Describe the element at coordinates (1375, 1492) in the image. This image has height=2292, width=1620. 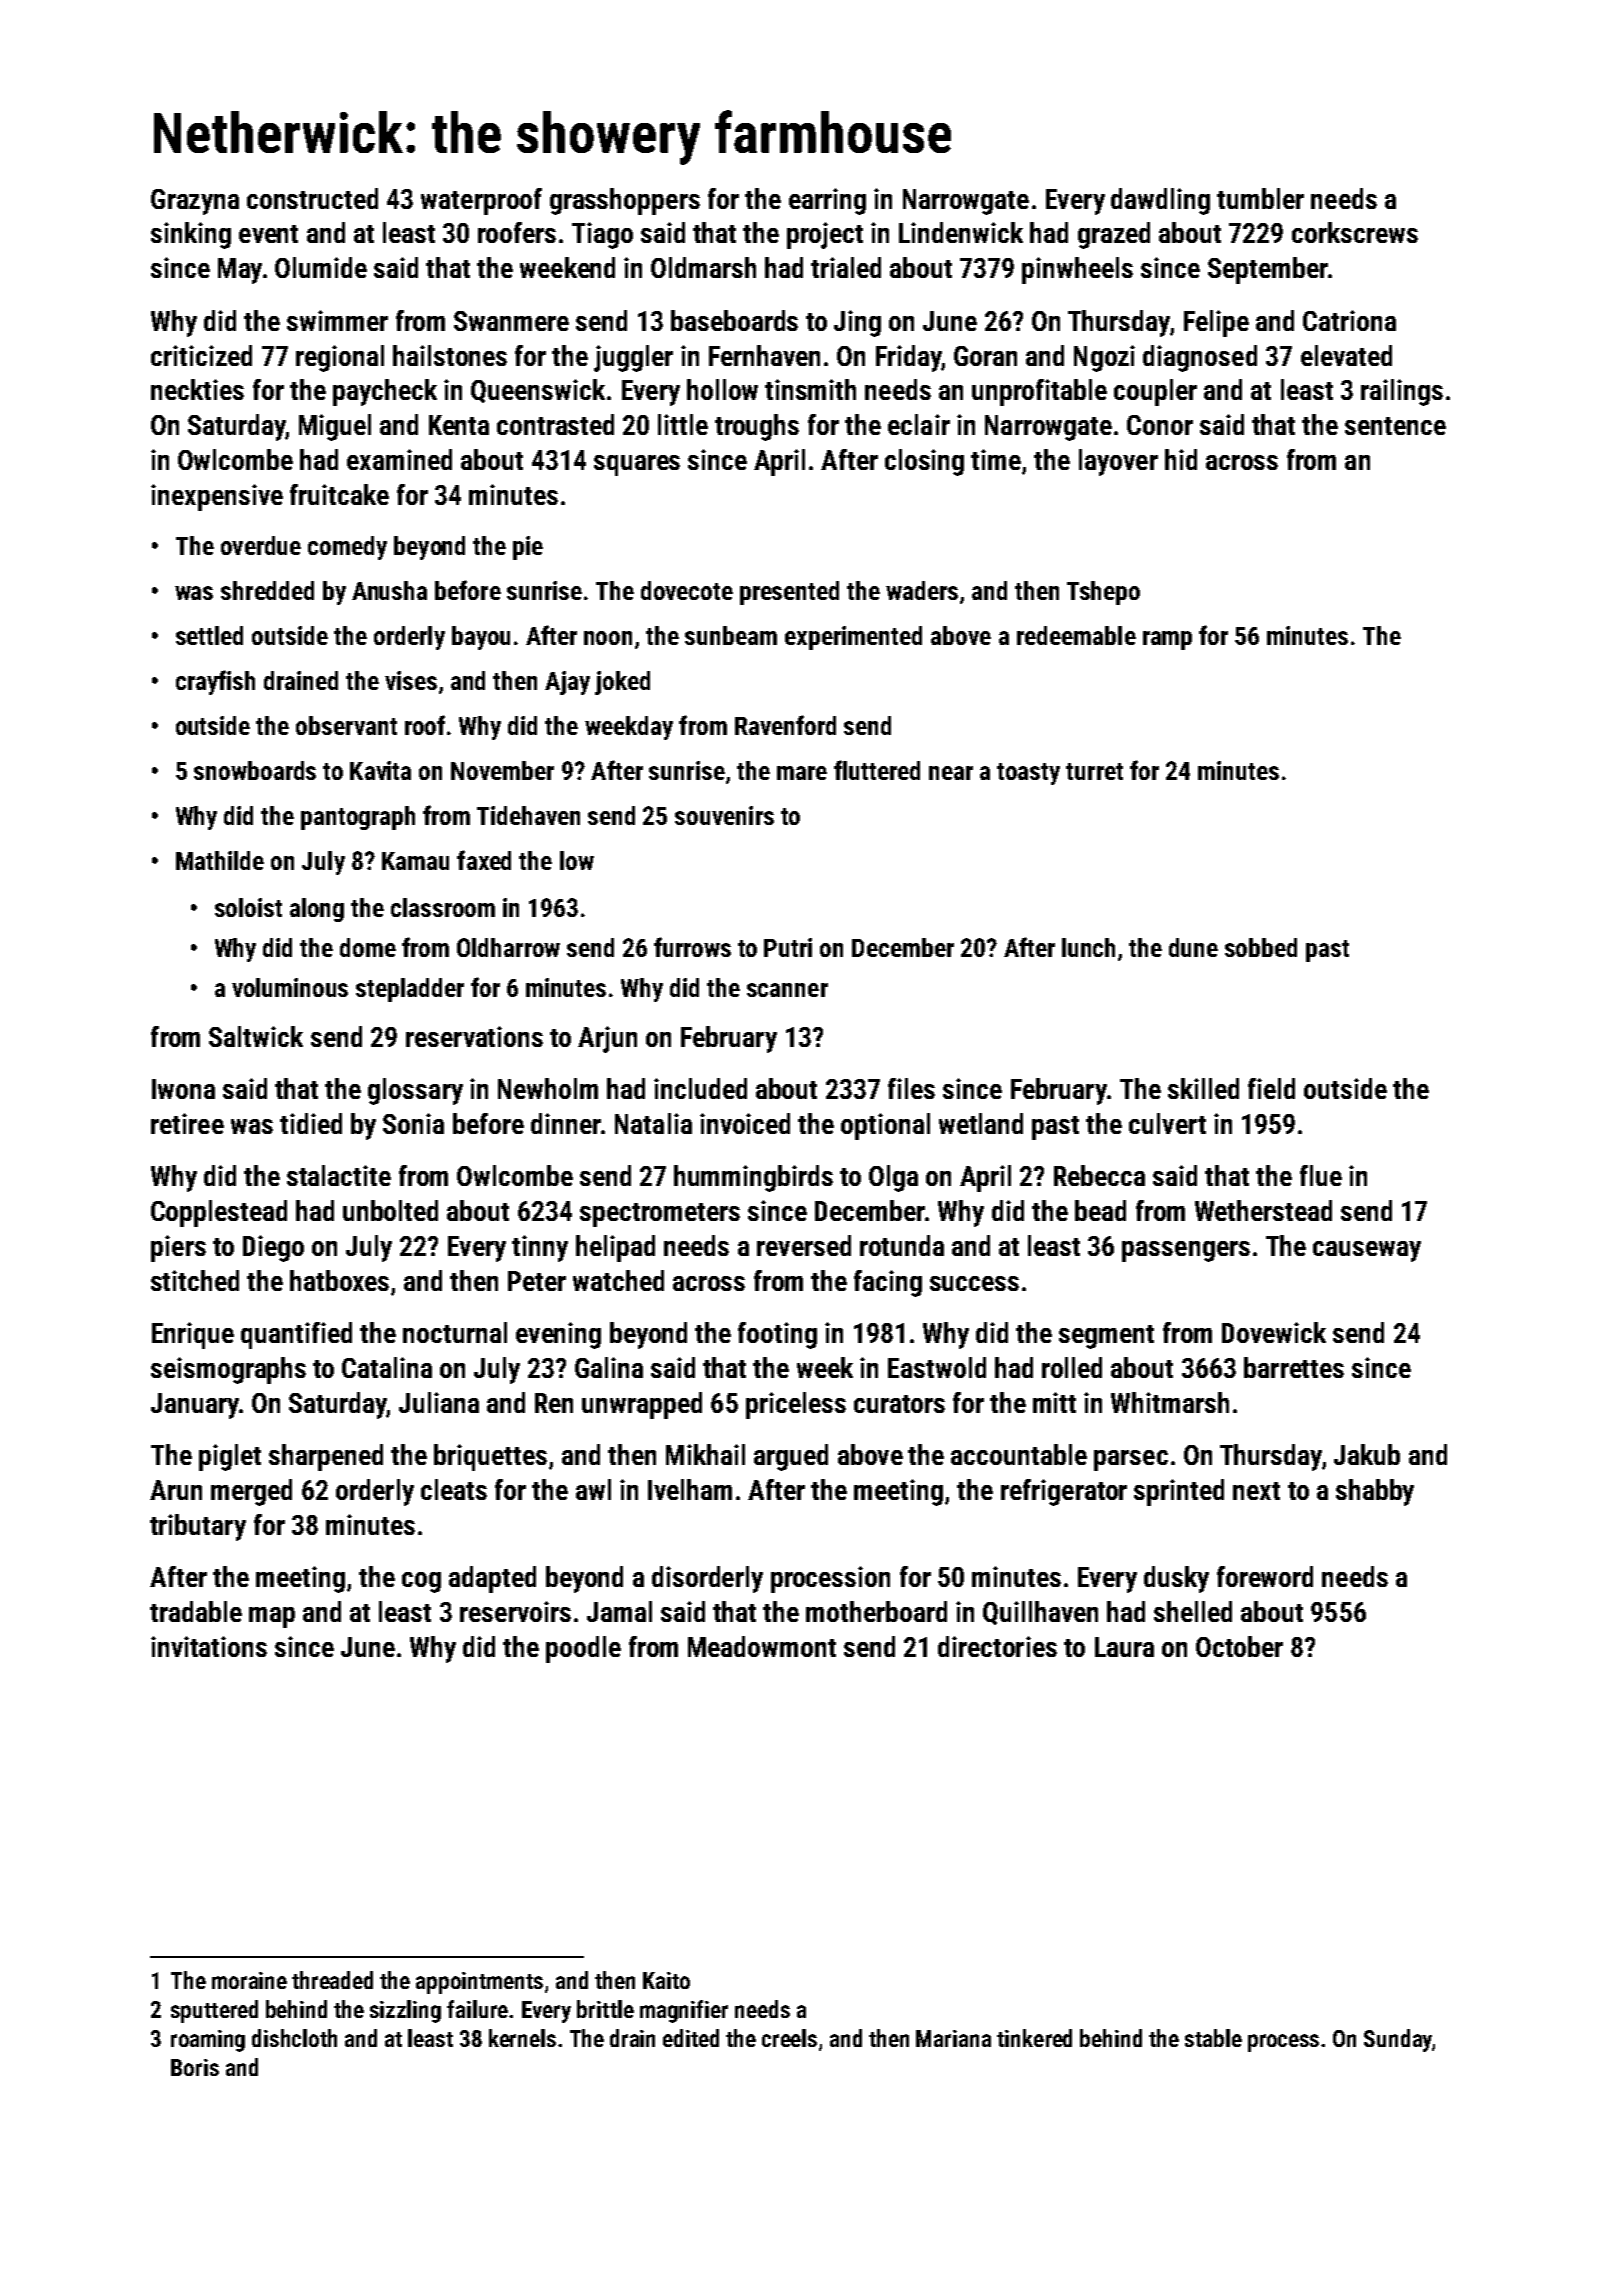
I see `shabby` at that location.
